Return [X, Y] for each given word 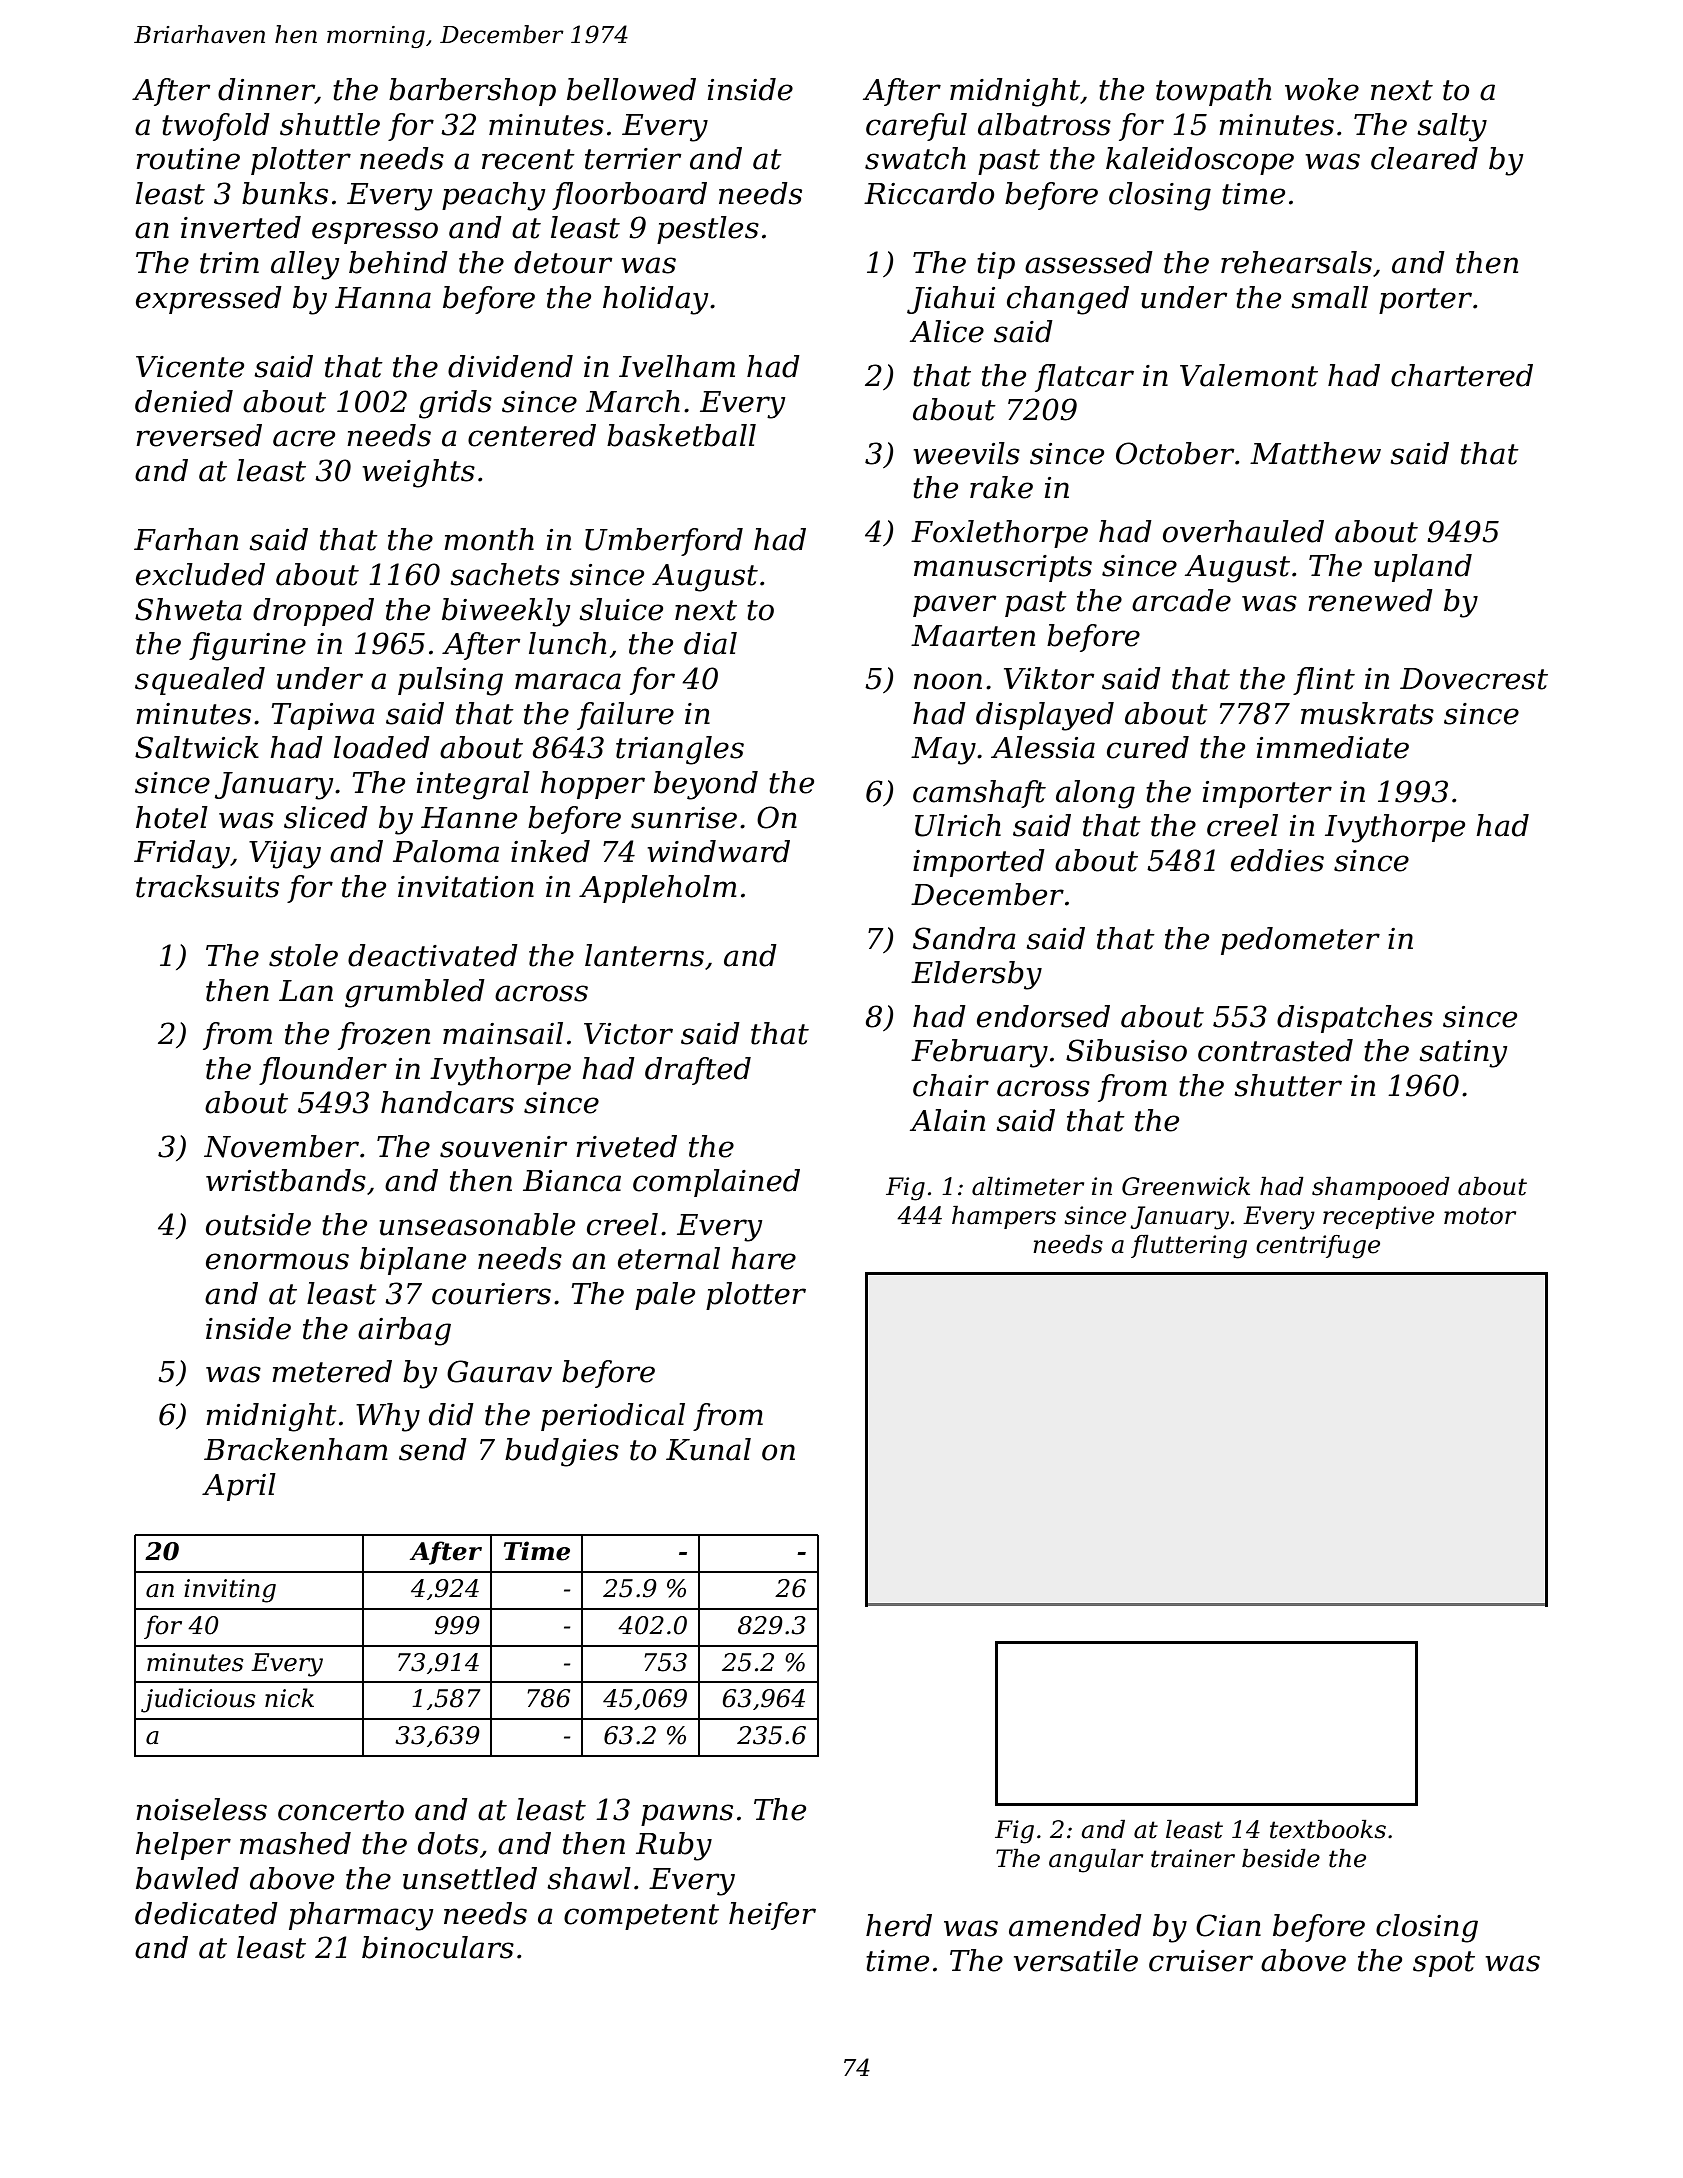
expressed [209, 300]
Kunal [708, 1449]
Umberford [664, 542]
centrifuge [1318, 1247]
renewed [1370, 600]
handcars [447, 1102]
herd [899, 1925]
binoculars [438, 1947]
